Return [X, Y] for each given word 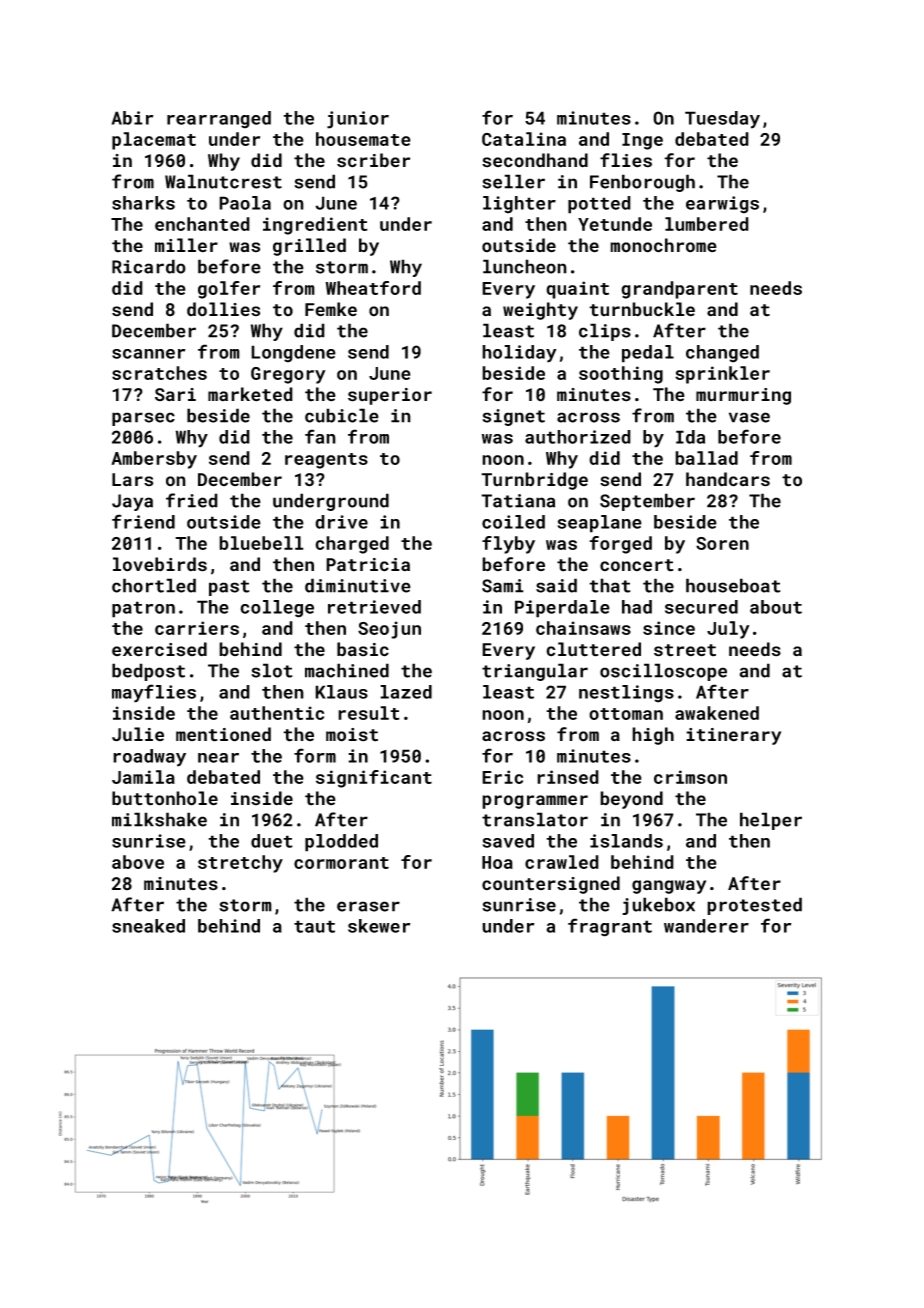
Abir [132, 118]
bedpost [148, 672]
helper [771, 821]
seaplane [599, 524]
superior [390, 396]
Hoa [497, 862]
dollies [223, 309]
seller [513, 181]
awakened [717, 713]
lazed [406, 692]
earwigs [722, 205]
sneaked [148, 926]
